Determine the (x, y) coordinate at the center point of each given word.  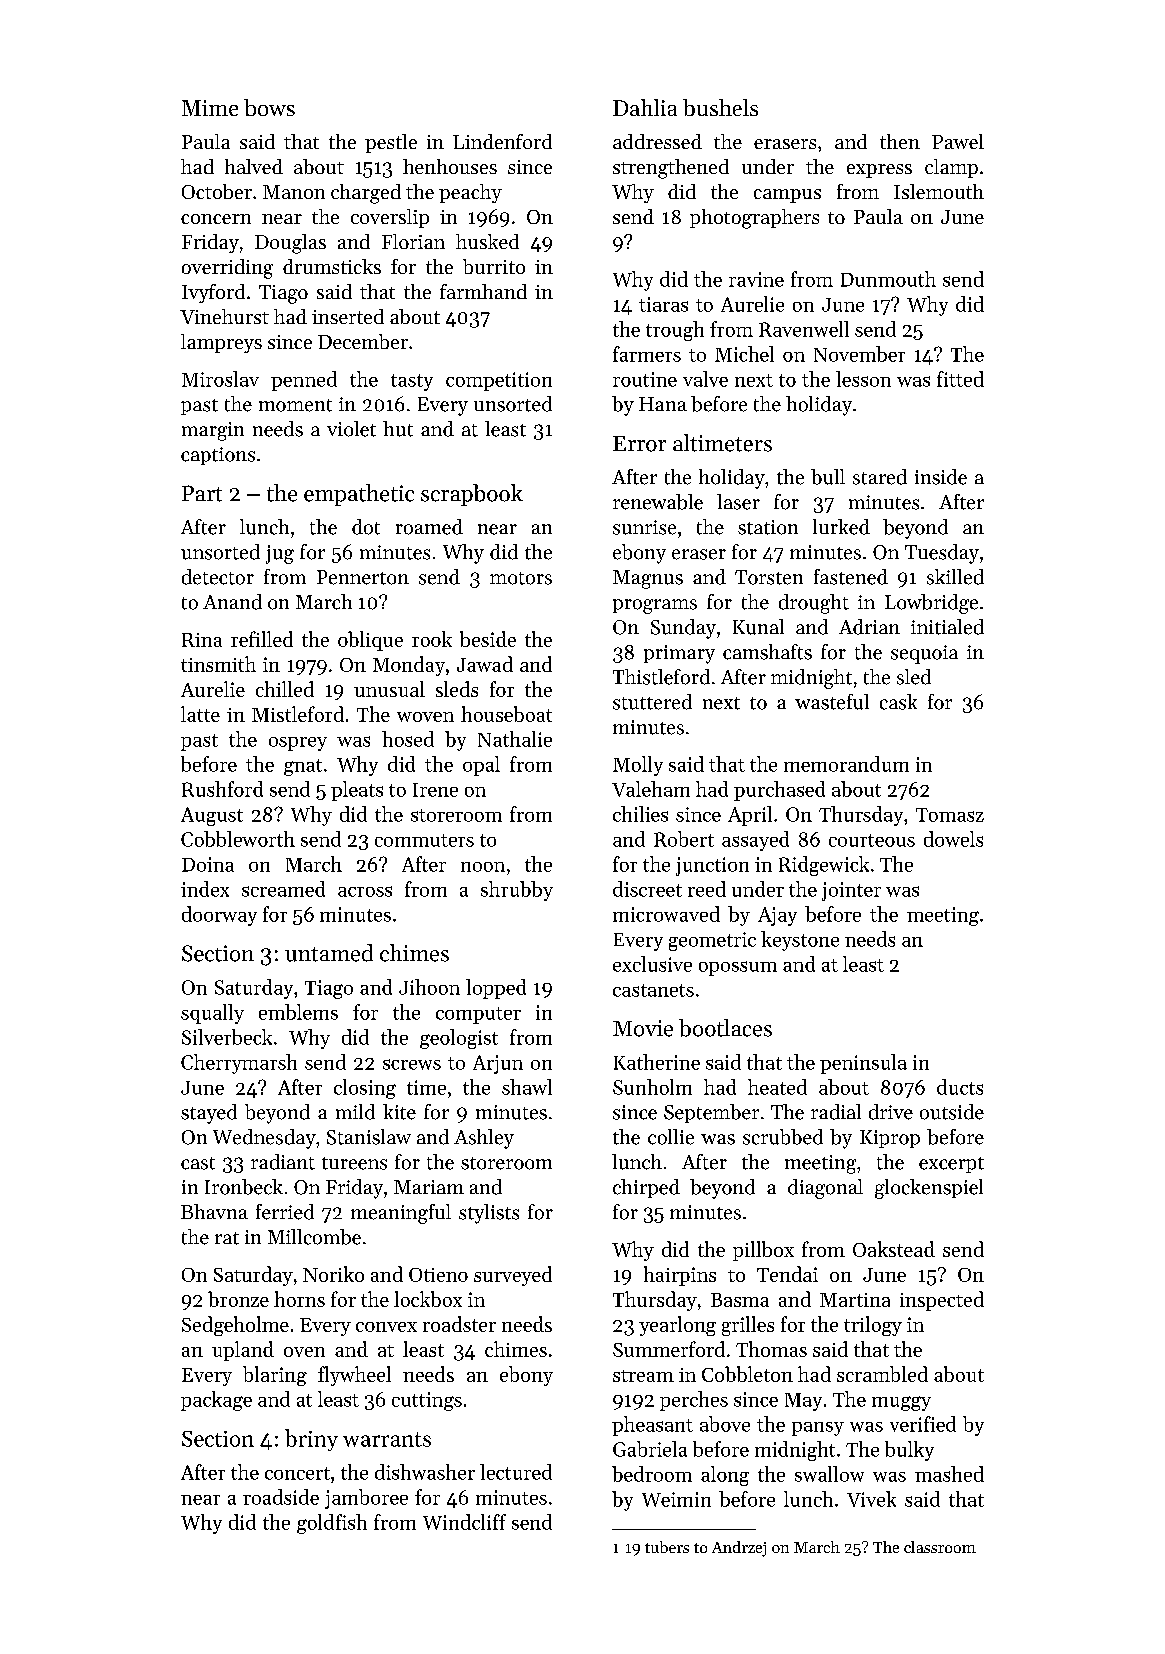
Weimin (676, 1499)
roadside (281, 1497)
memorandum (846, 764)
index (205, 889)
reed (707, 889)
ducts (960, 1087)
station (768, 527)
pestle (391, 143)
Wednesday (264, 1139)
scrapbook (472, 495)
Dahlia (645, 107)
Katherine (657, 1062)
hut (398, 429)
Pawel (958, 141)
